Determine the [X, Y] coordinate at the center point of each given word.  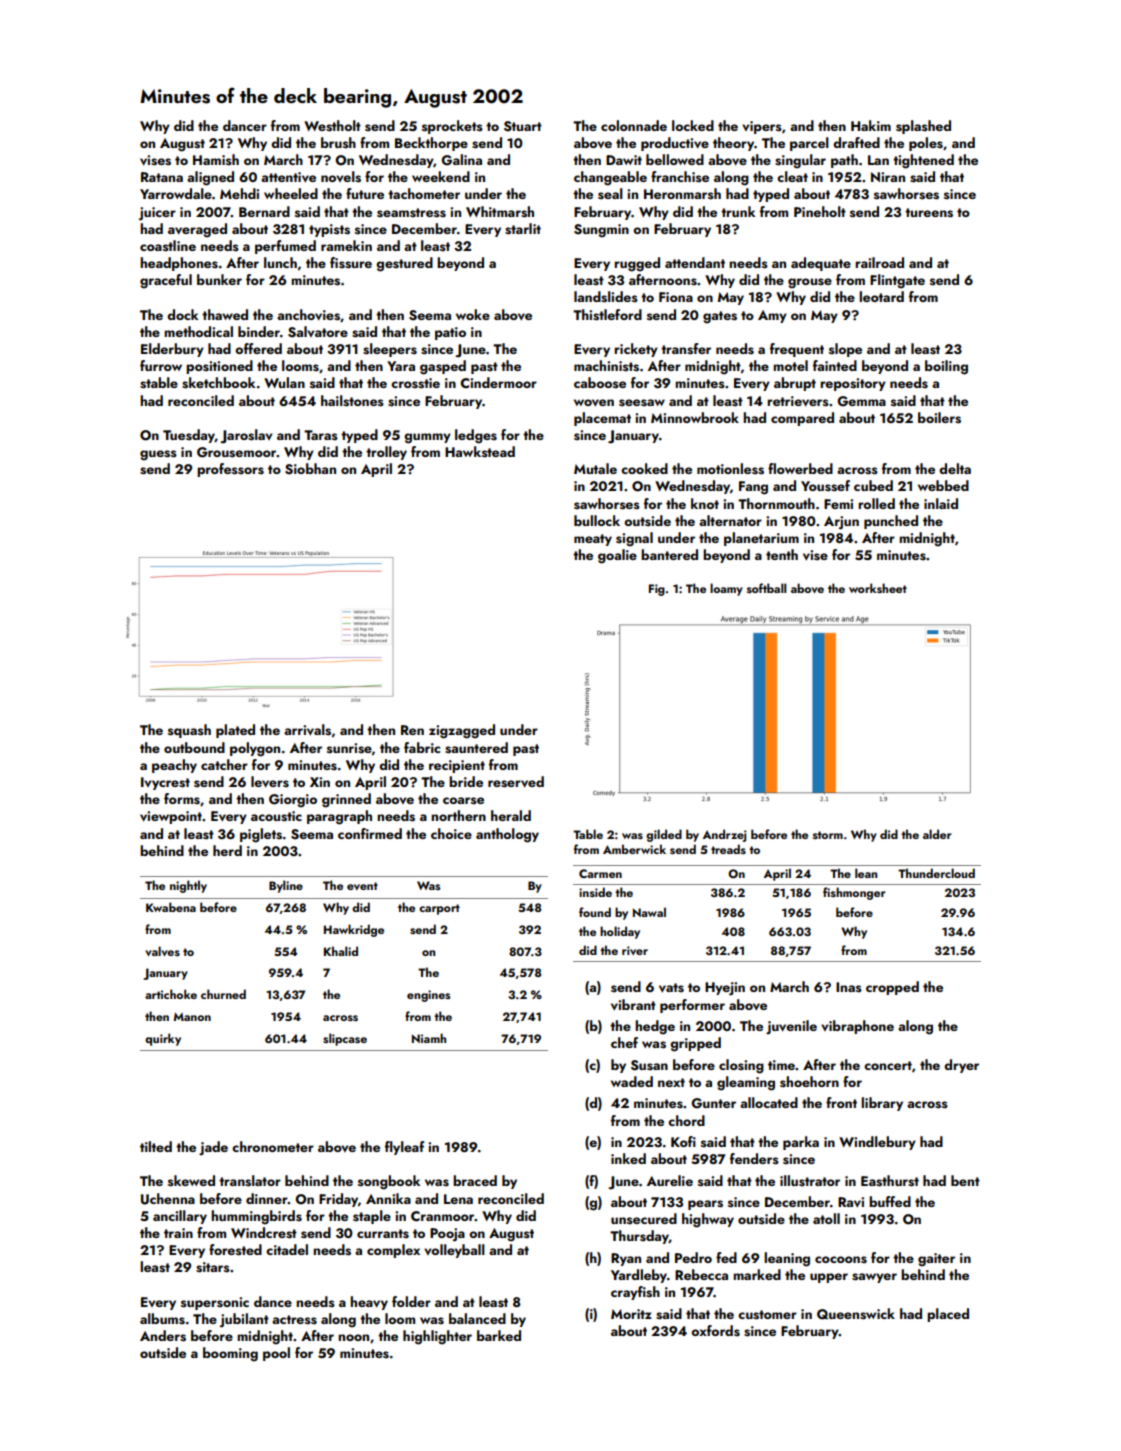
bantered [669, 554]
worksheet [878, 588]
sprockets [452, 127]
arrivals [307, 730]
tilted [156, 1146]
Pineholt [820, 211]
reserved [516, 782]
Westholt [332, 126]
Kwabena [171, 907]
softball [767, 588]
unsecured [644, 1218]
